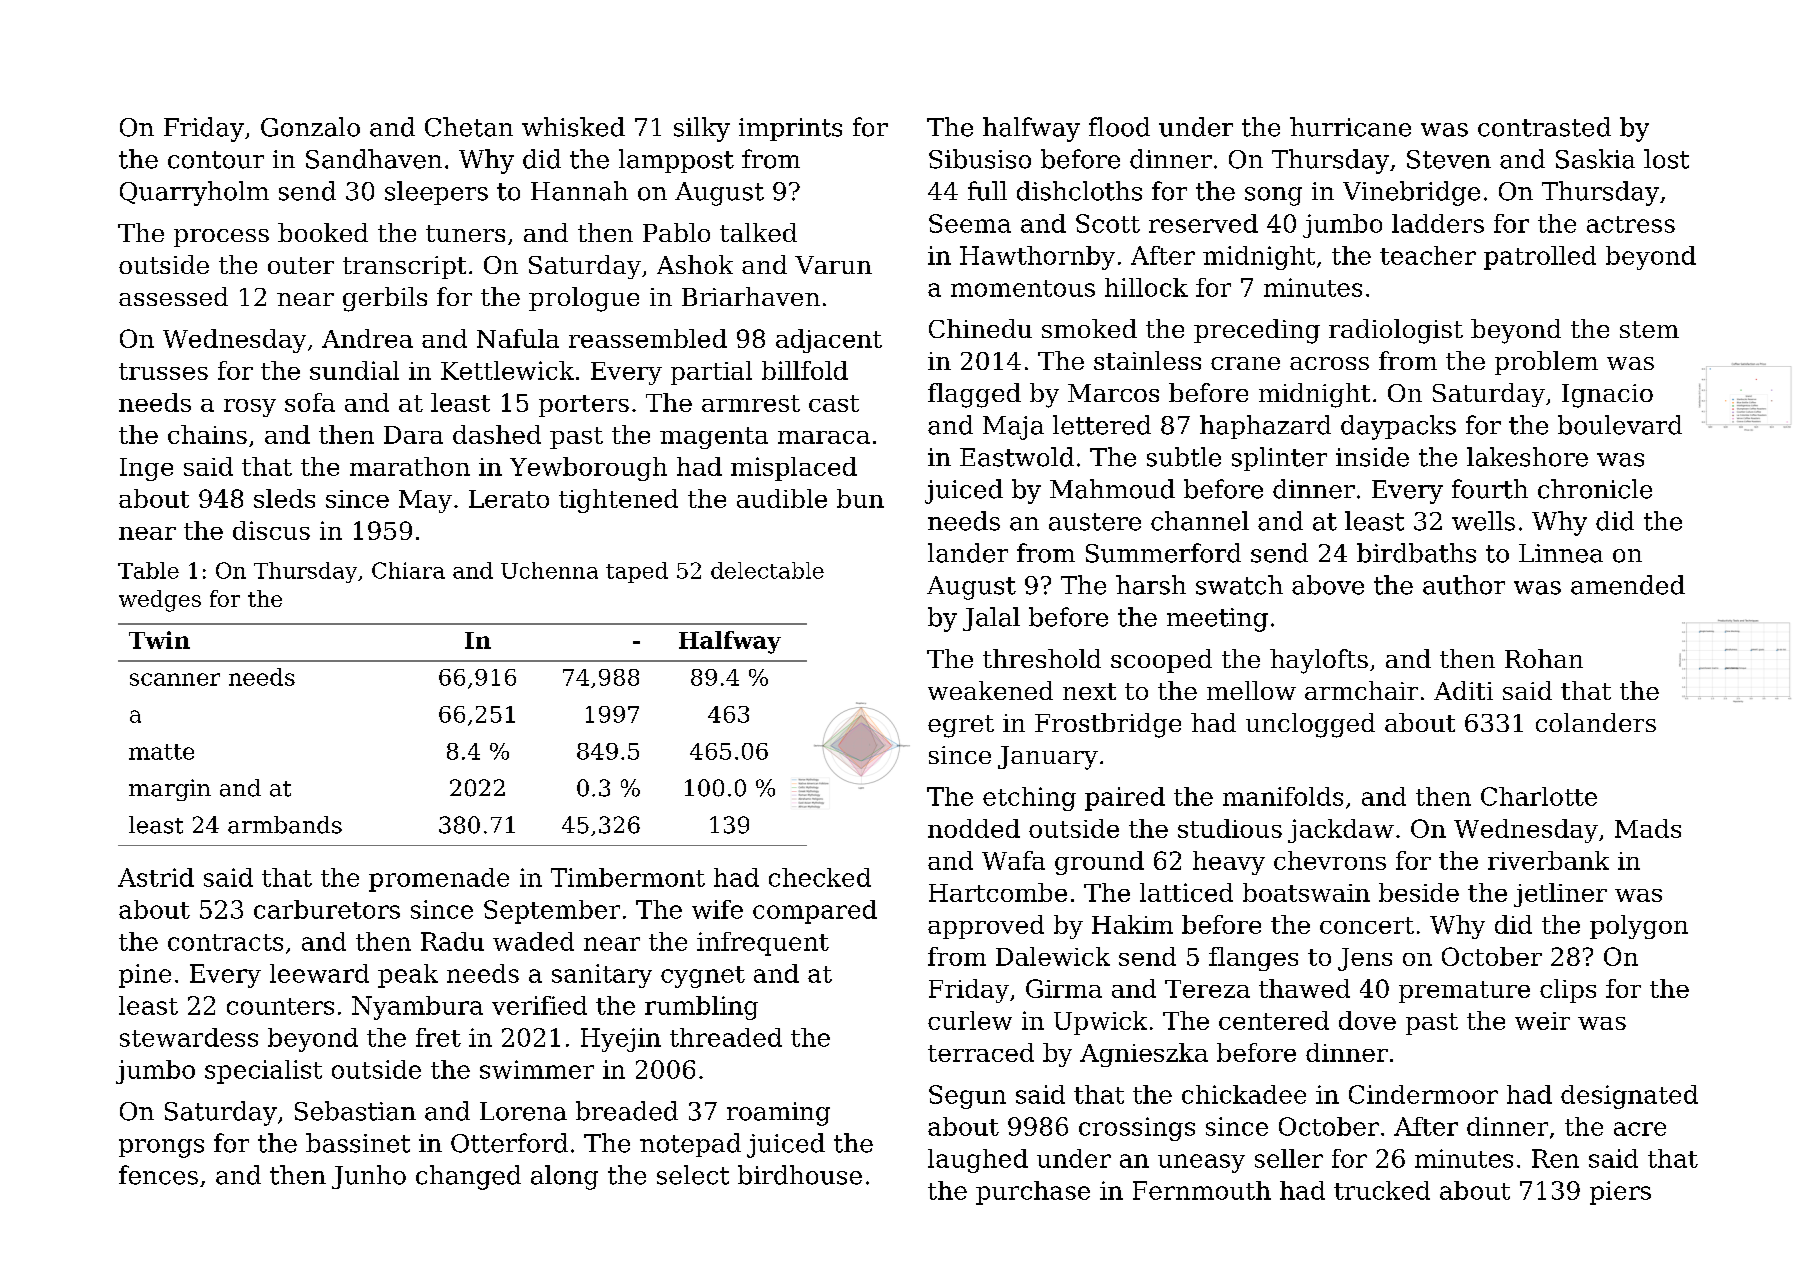 The height and width of the image is (1285, 1817). I want to click on Quarryholm, so click(194, 193).
